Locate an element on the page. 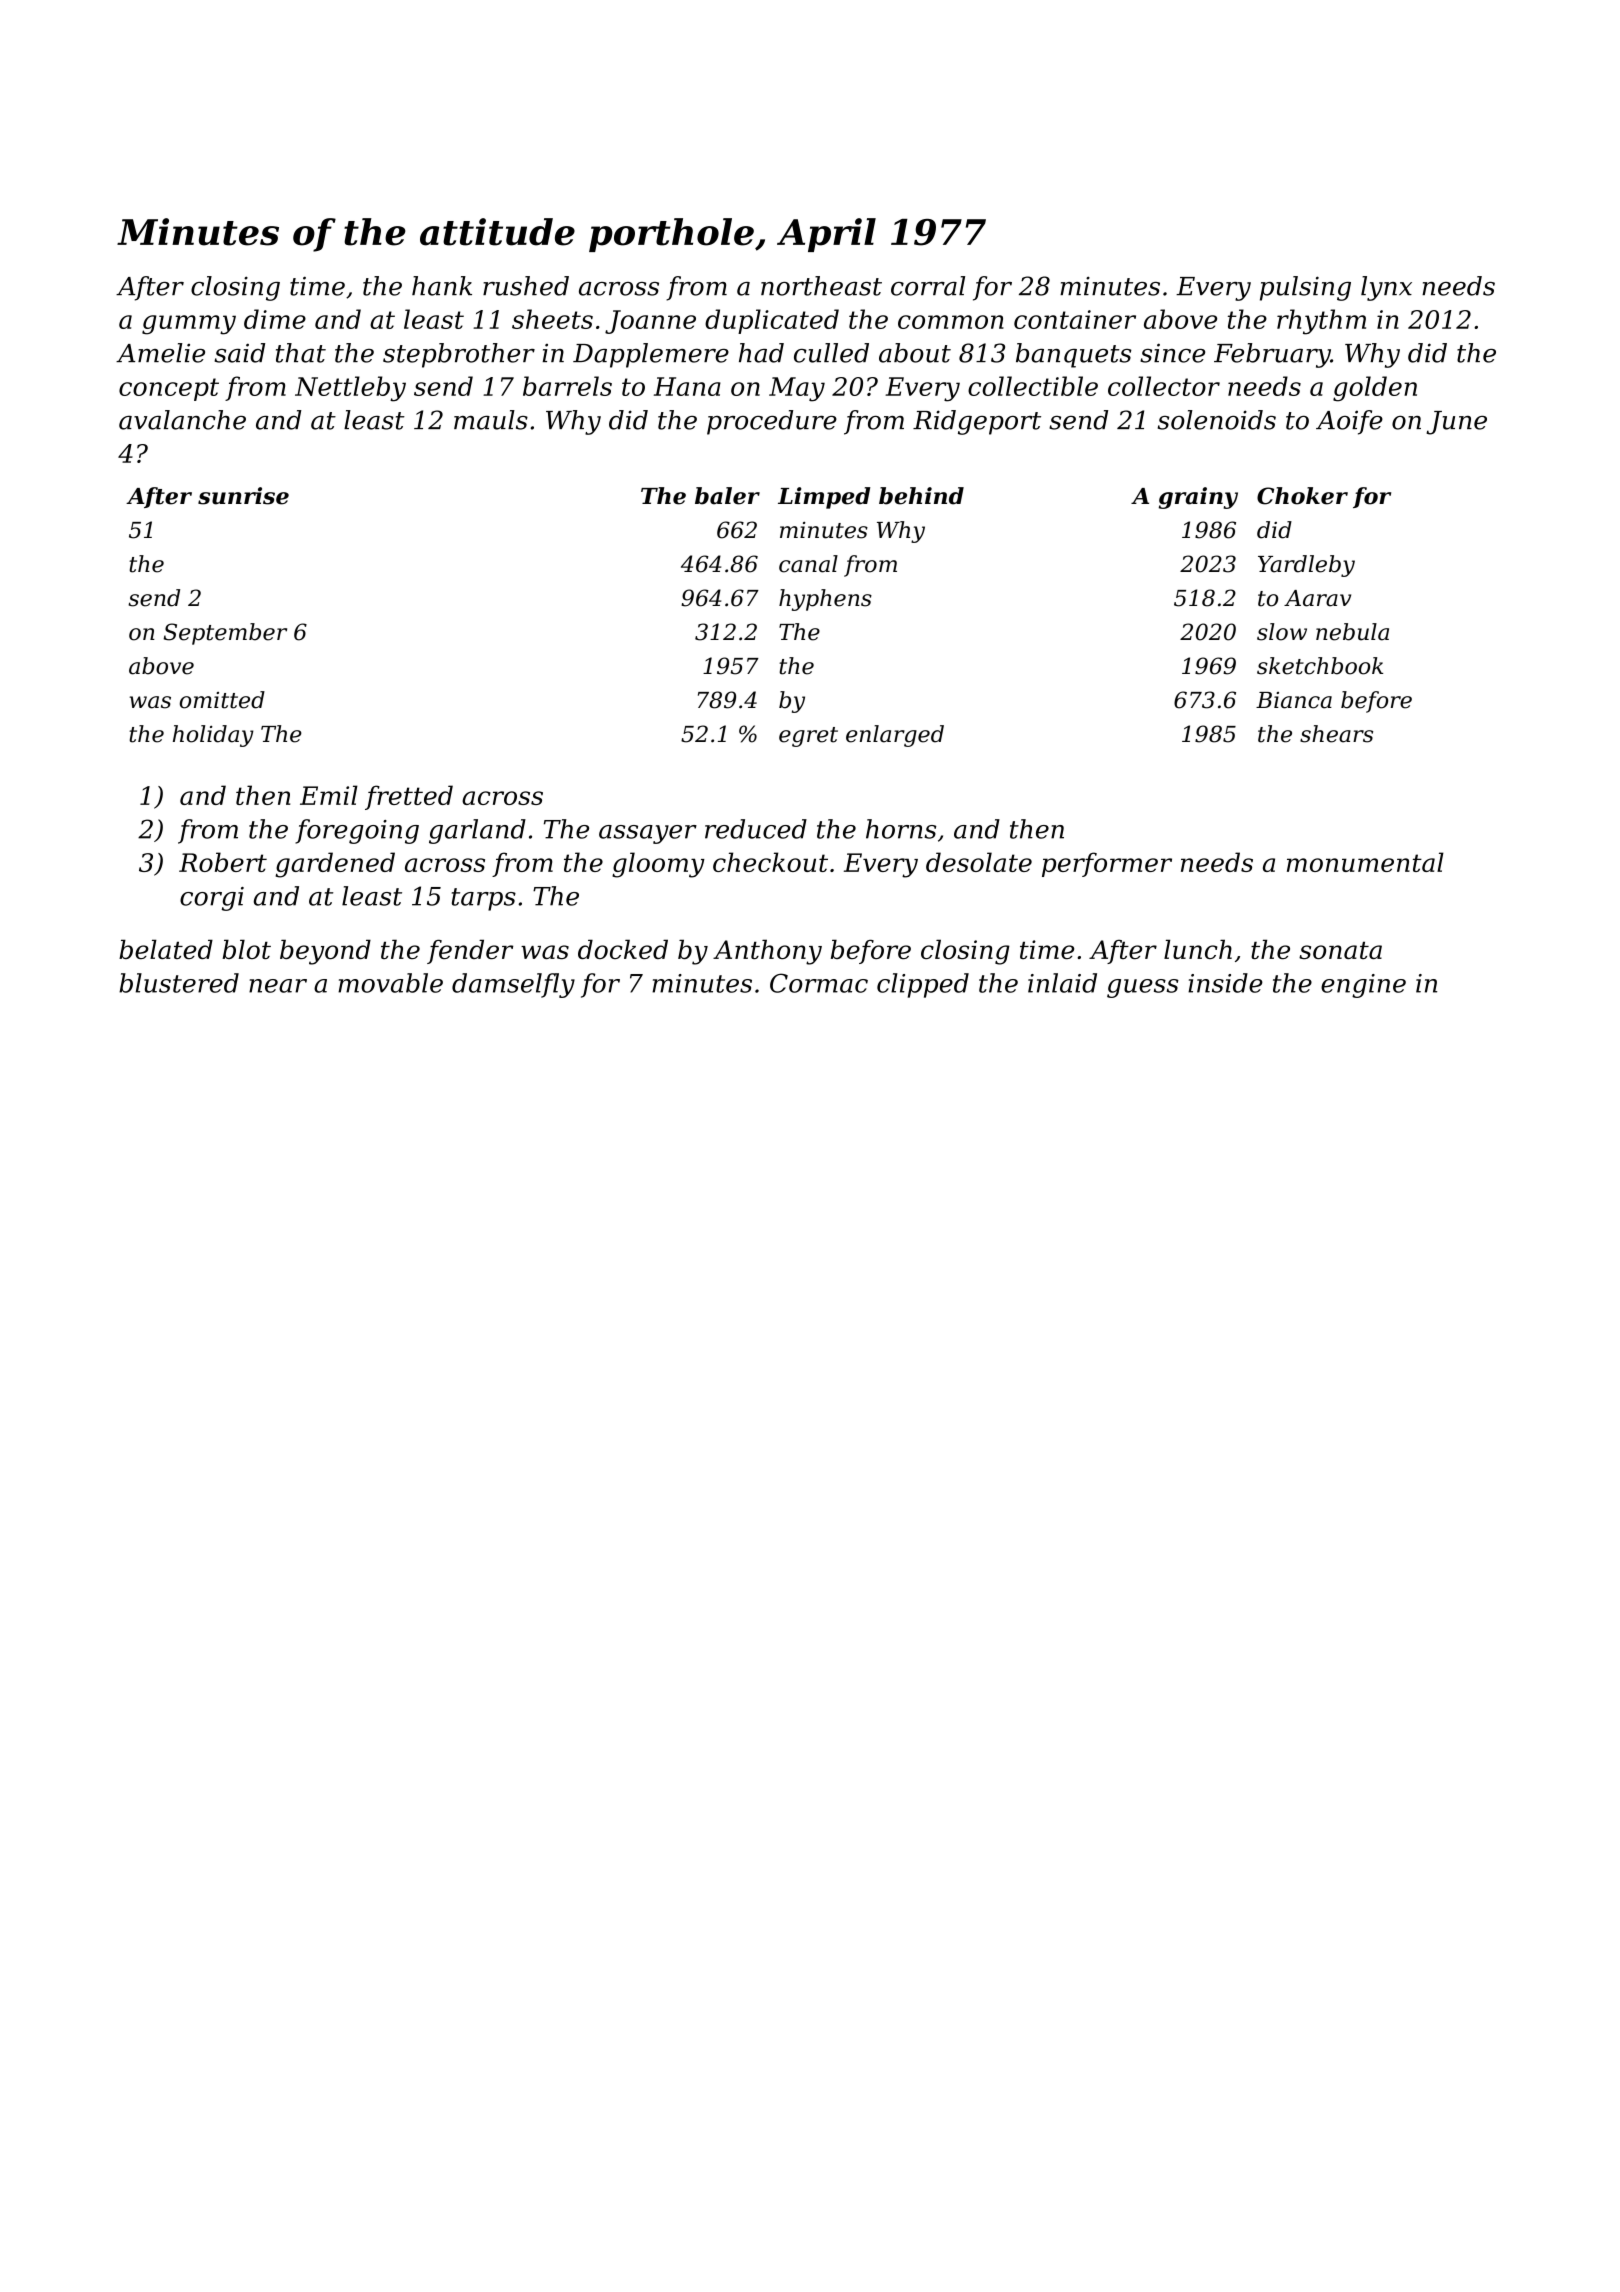  enlarged is located at coordinates (895, 736).
